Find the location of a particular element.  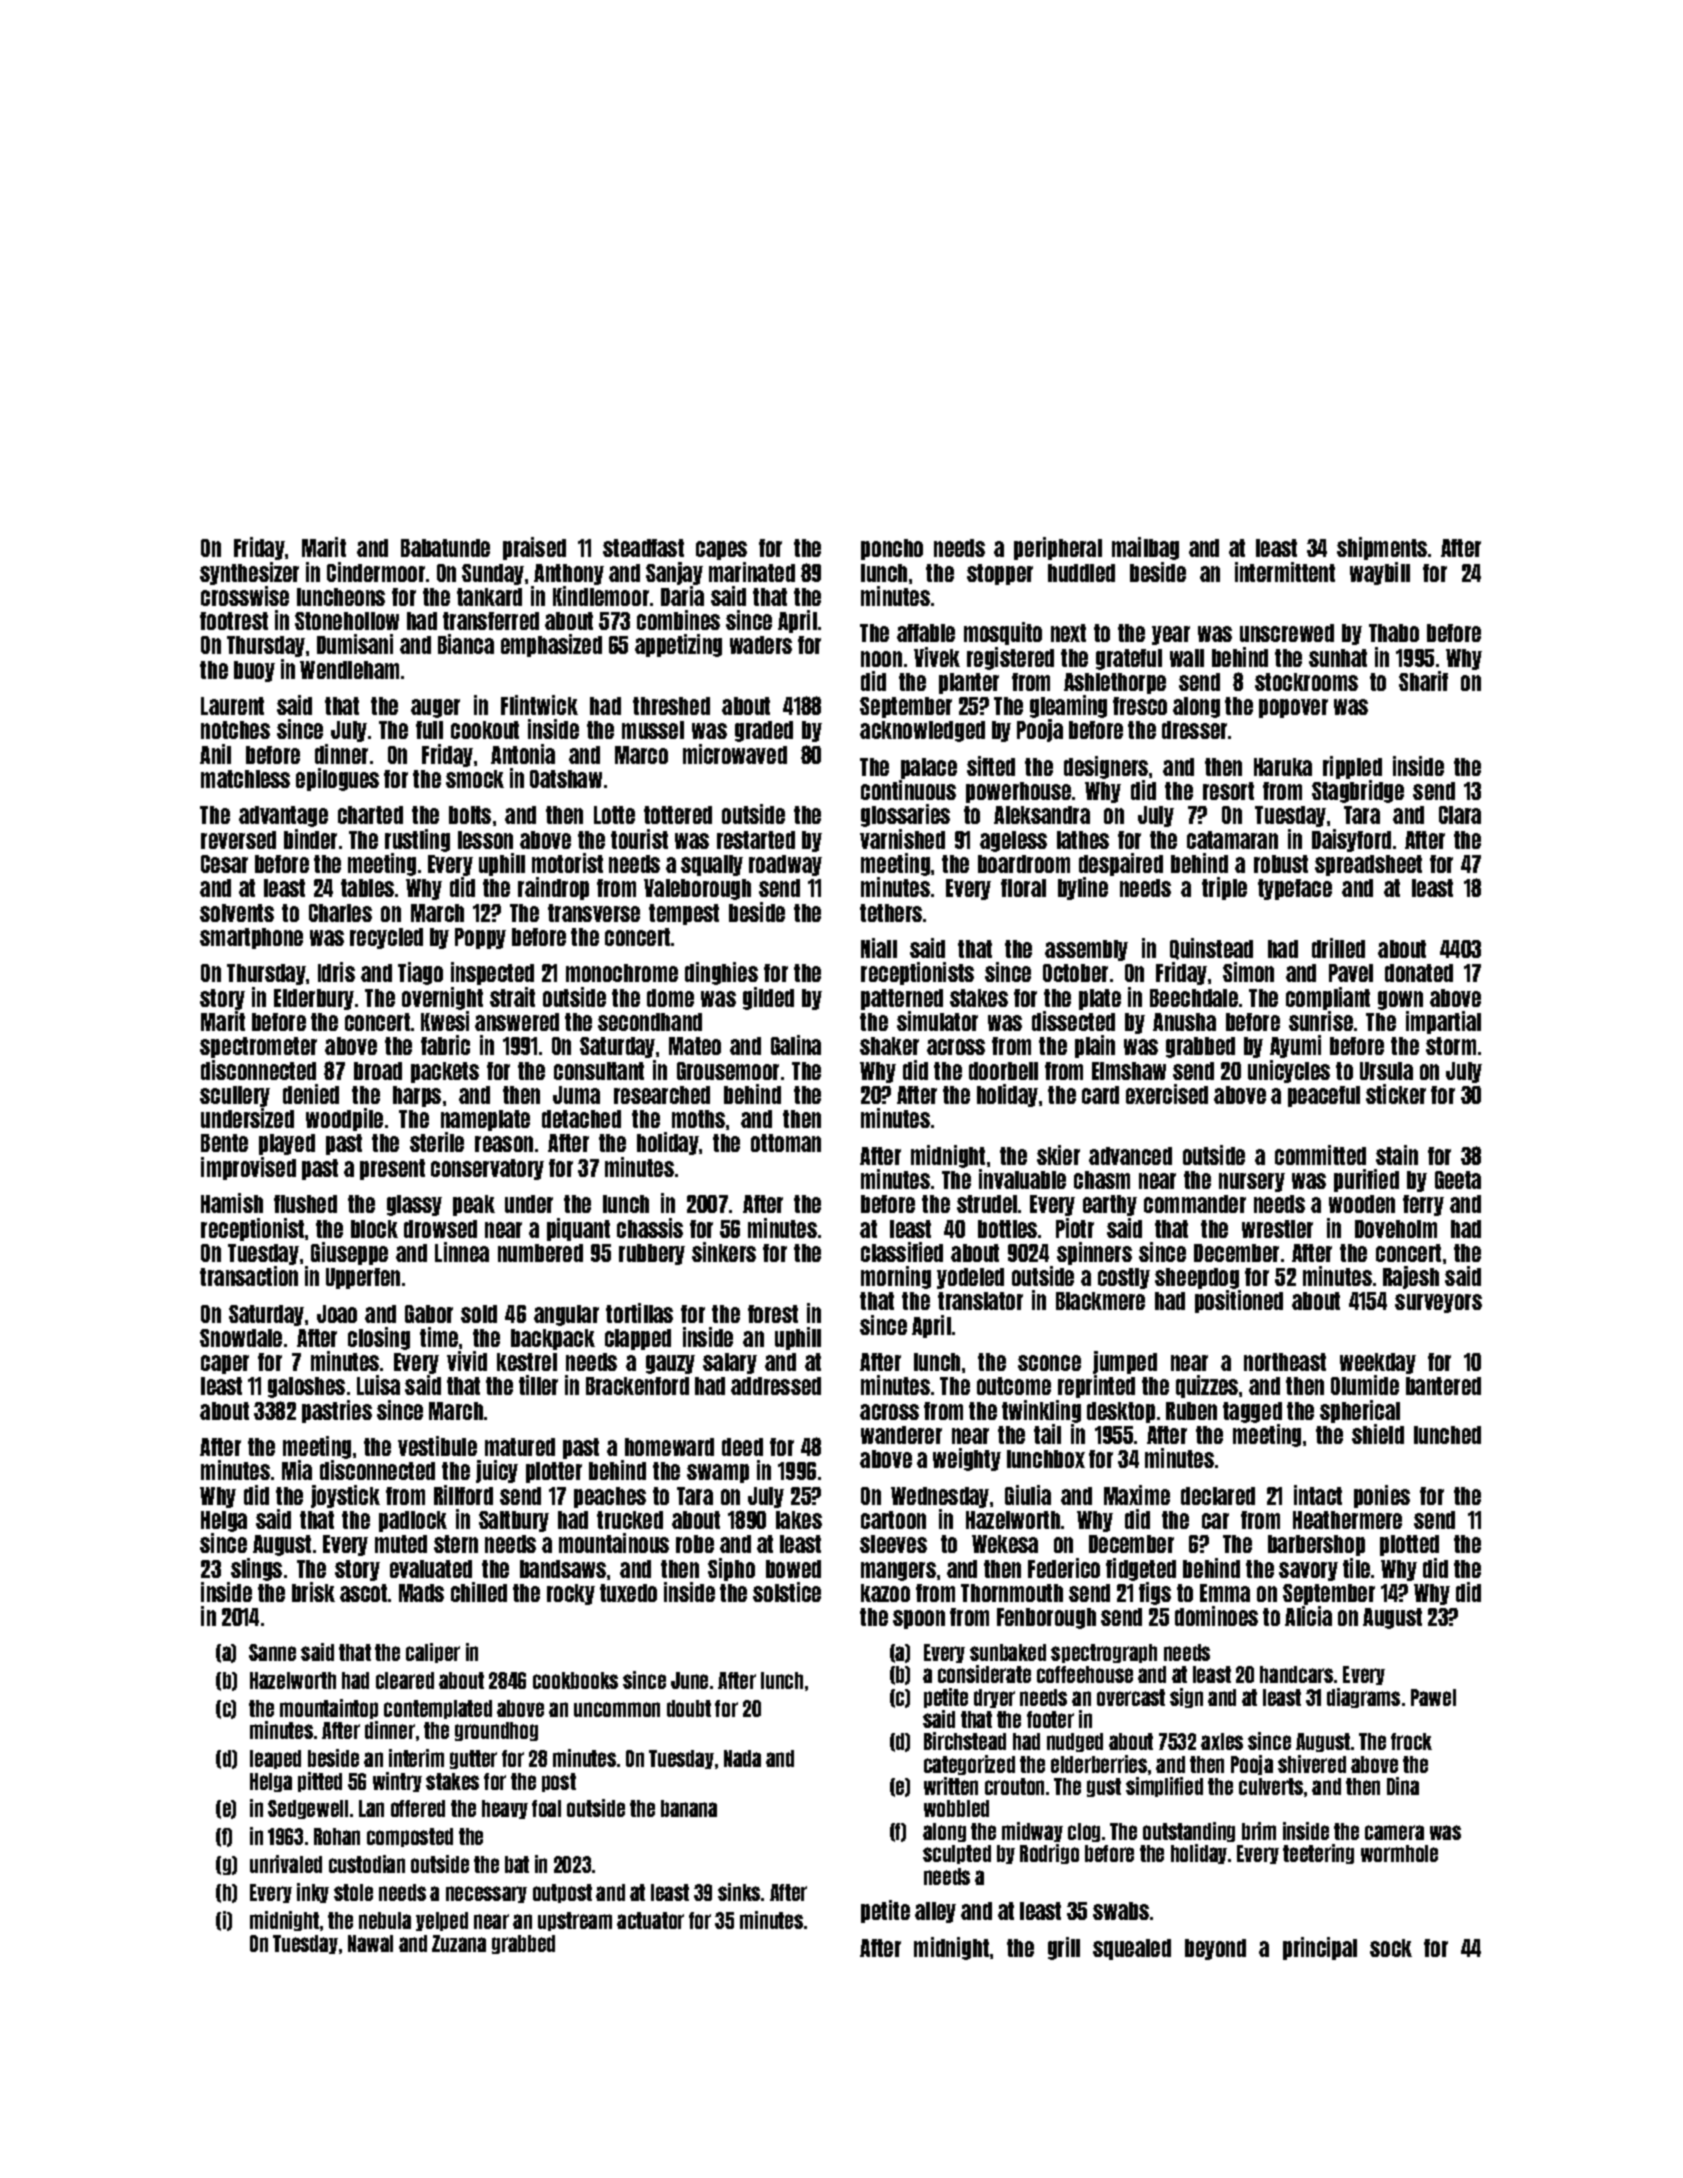

Nawal is located at coordinates (370, 1943).
